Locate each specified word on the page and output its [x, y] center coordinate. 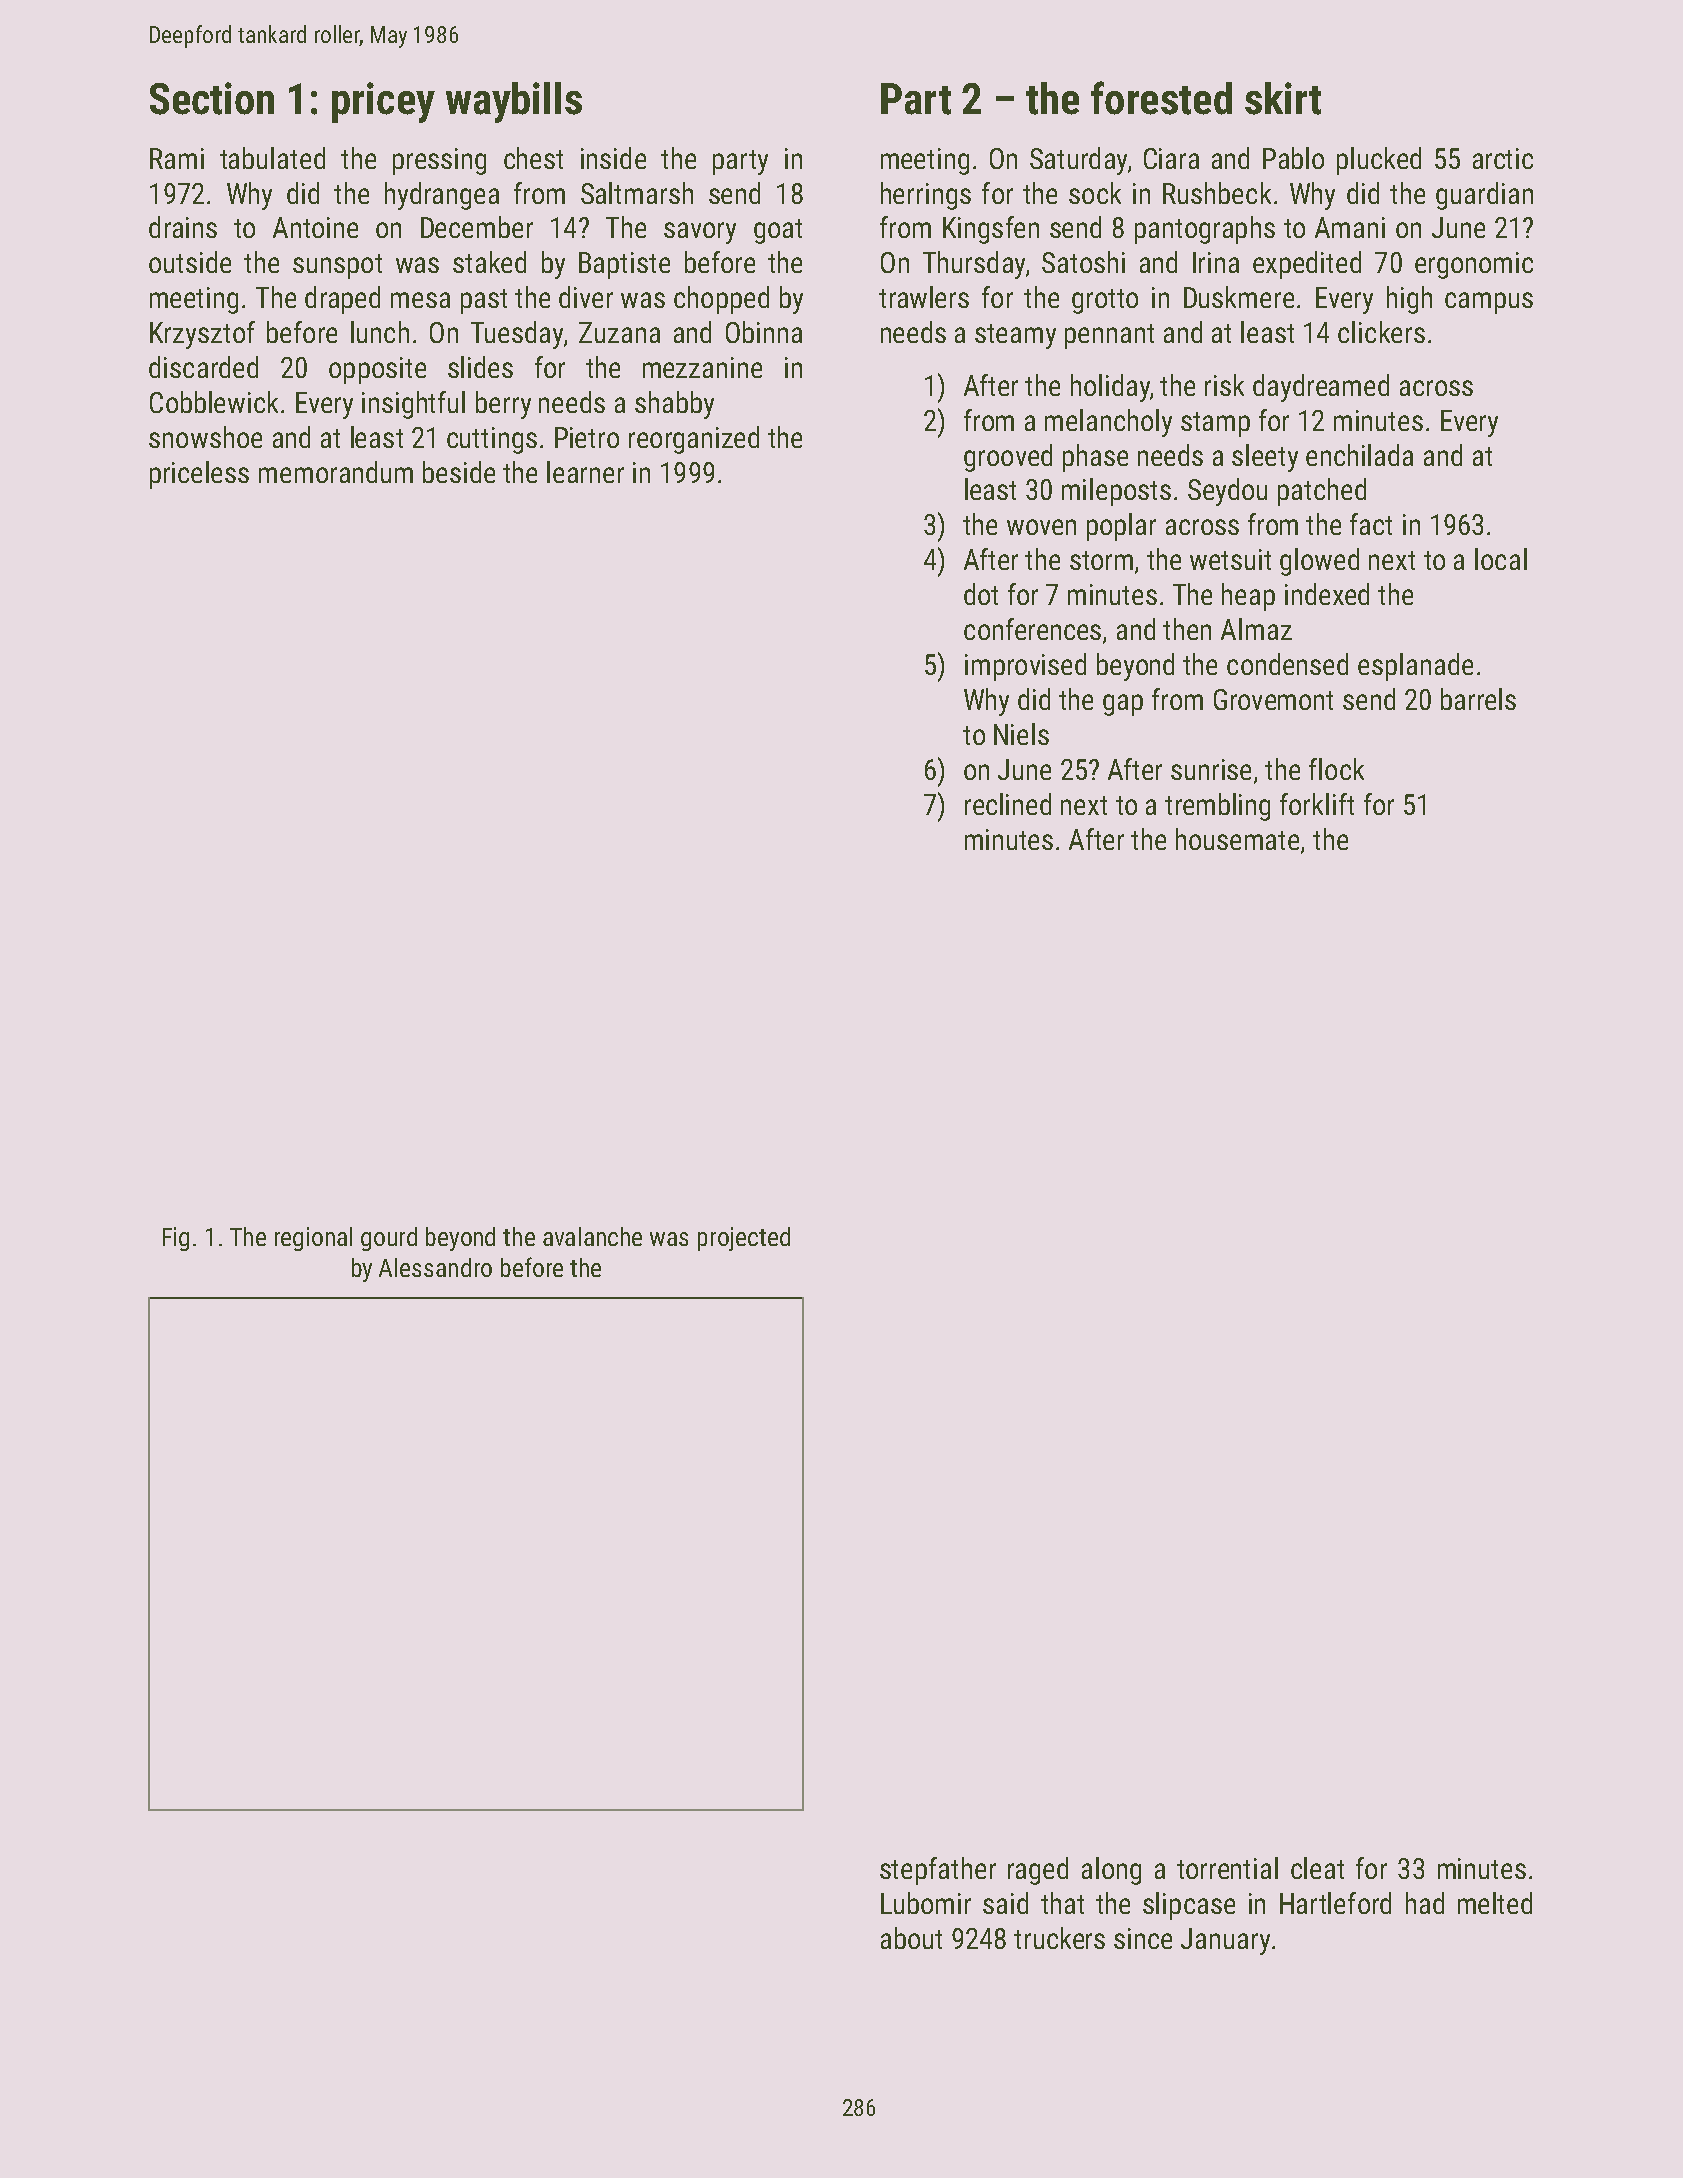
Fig [176, 1239]
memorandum [336, 472]
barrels [1478, 699]
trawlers [924, 297]
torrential [1227, 1868]
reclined [1008, 804]
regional [313, 1239]
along [1111, 1871]
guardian [1484, 196]
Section [212, 98]
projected [744, 1239]
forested [1161, 98]
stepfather [938, 1871]
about [911, 1938]
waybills [514, 102]
